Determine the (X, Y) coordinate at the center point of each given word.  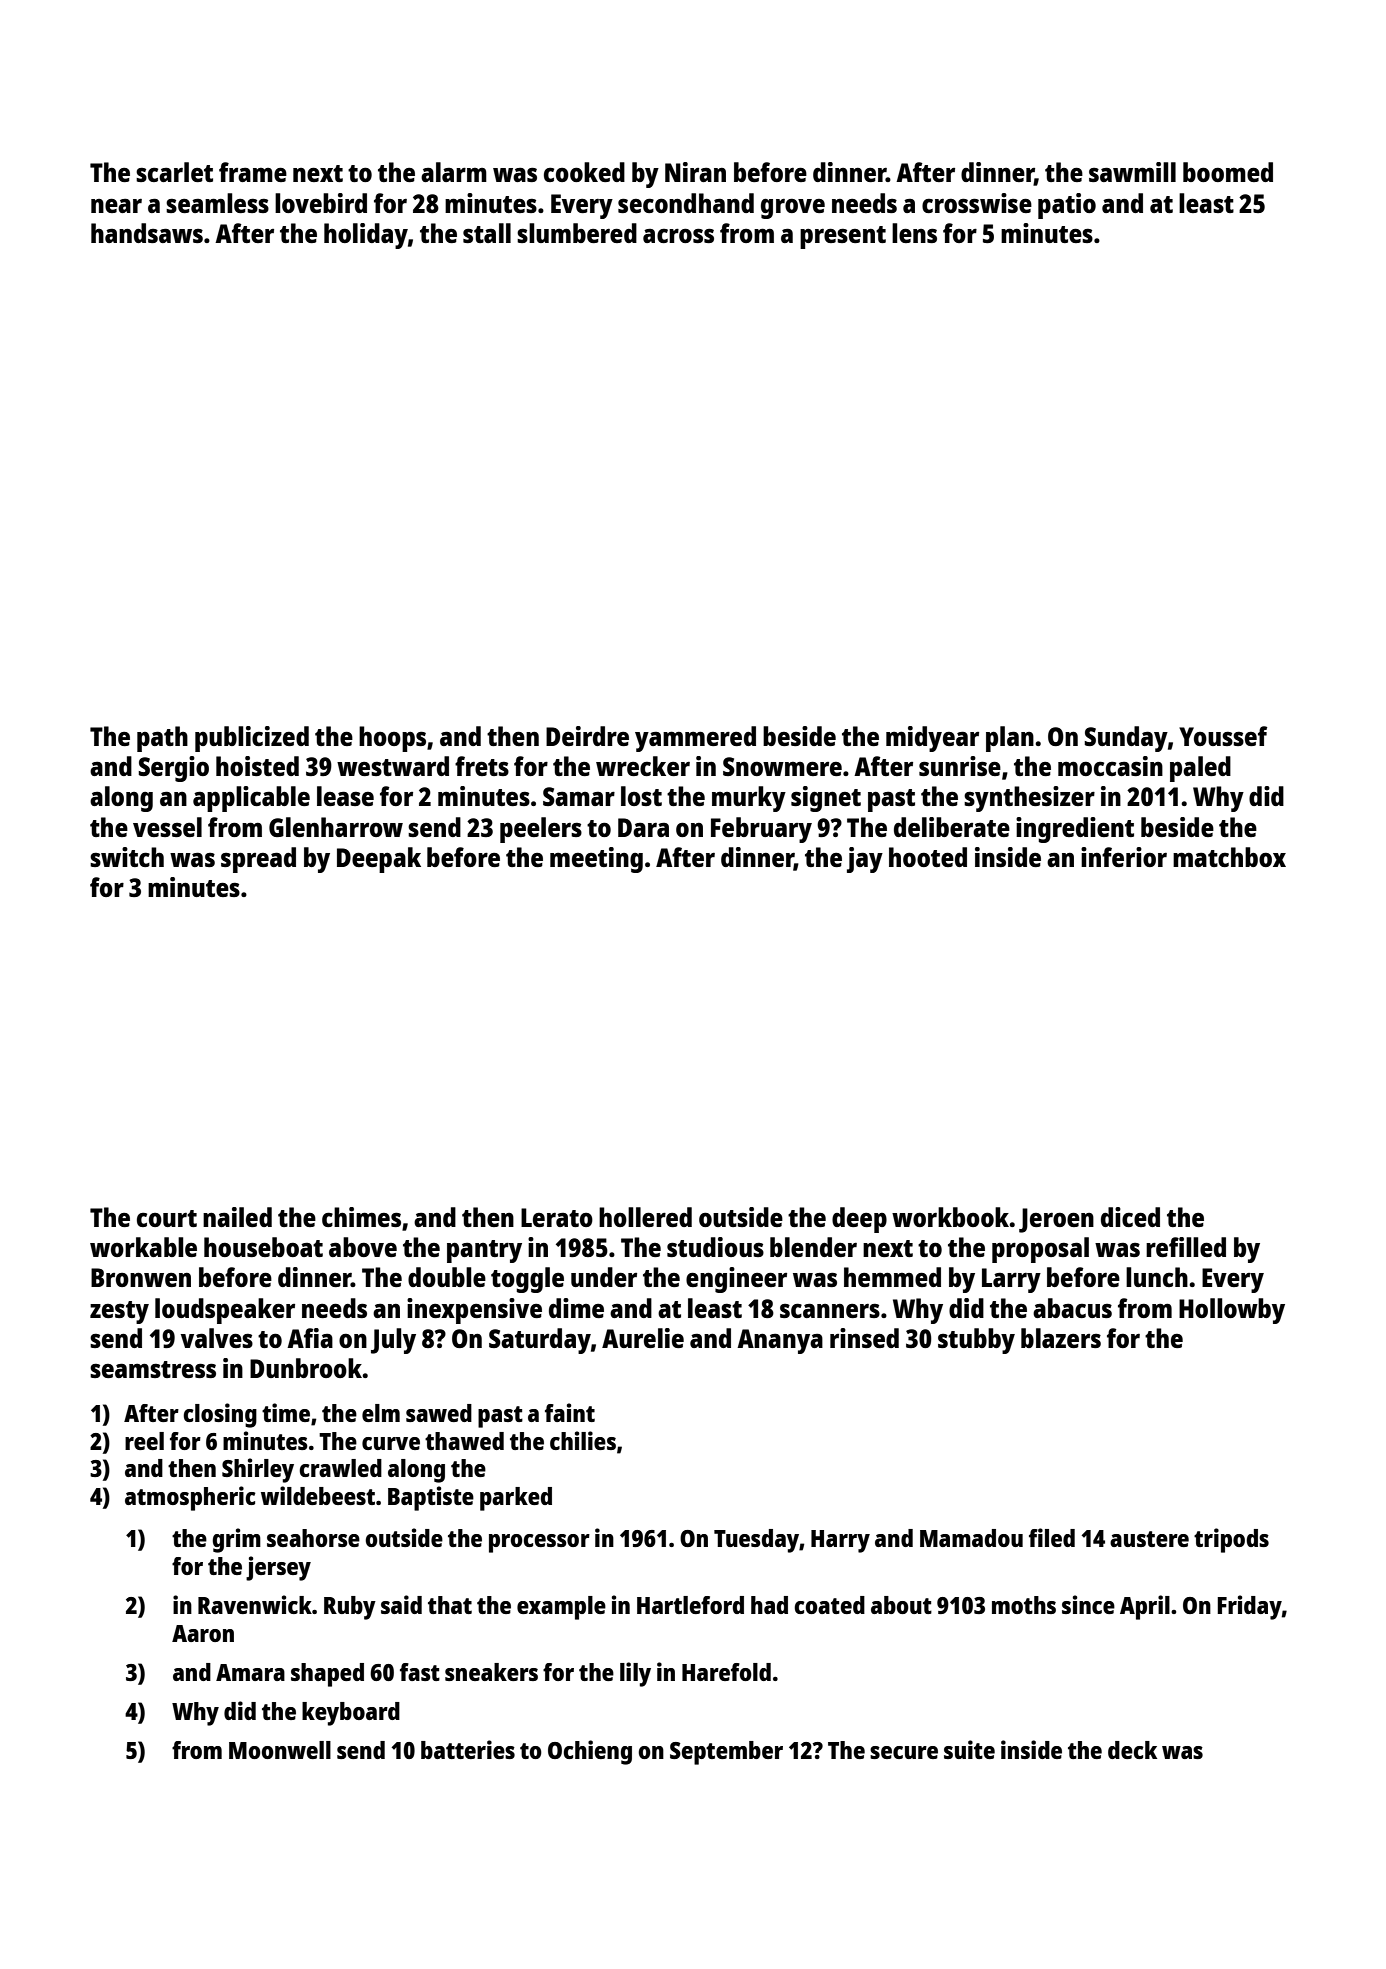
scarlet (174, 172)
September (726, 1753)
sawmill (1132, 172)
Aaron (203, 1633)
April (1145, 1607)
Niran (695, 172)
